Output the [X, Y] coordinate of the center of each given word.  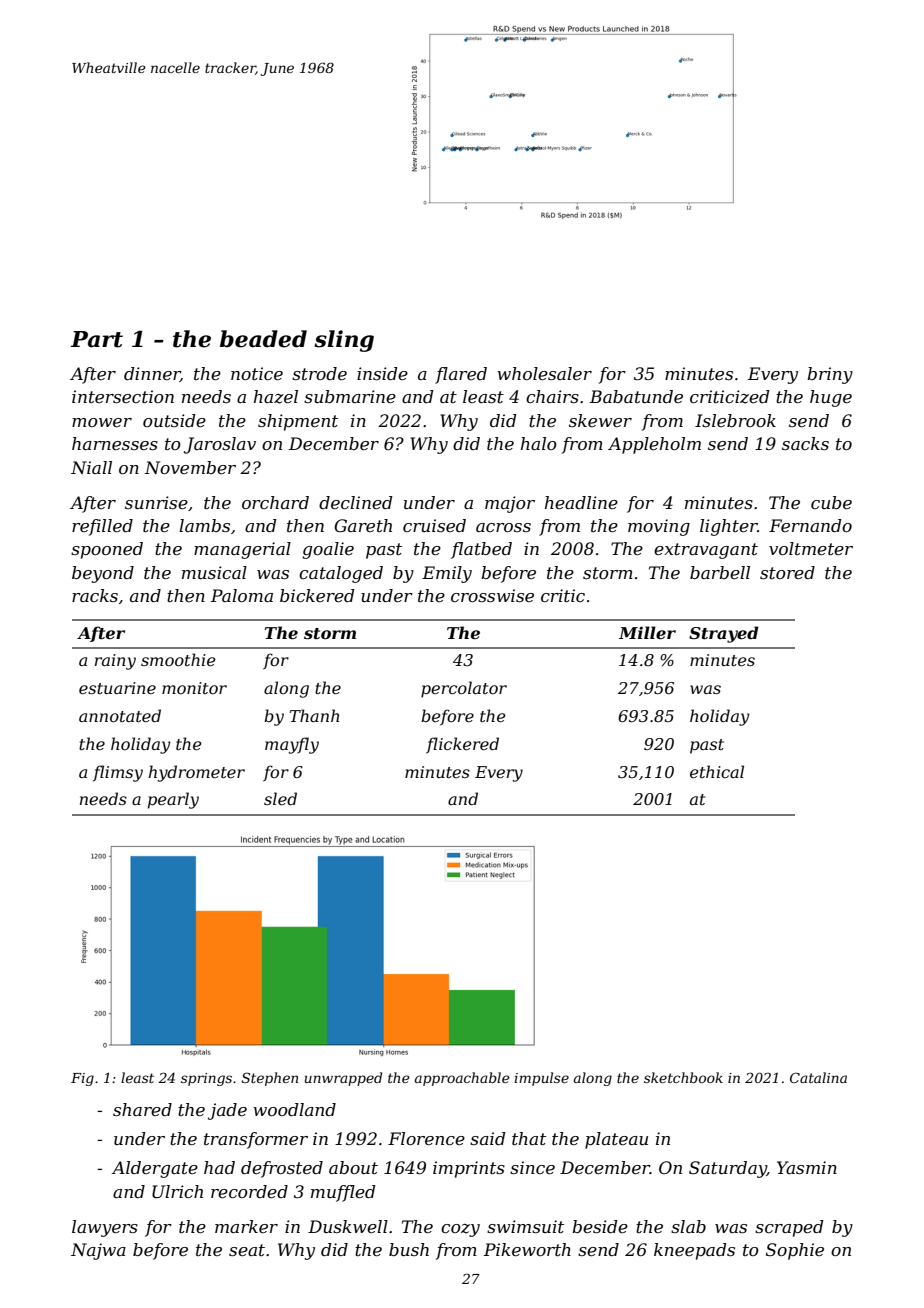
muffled [343, 1193]
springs [206, 1079]
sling [344, 341]
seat [247, 1250]
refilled [102, 527]
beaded [263, 339]
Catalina [818, 1077]
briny [830, 375]
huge [831, 398]
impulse [541, 1079]
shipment [298, 422]
